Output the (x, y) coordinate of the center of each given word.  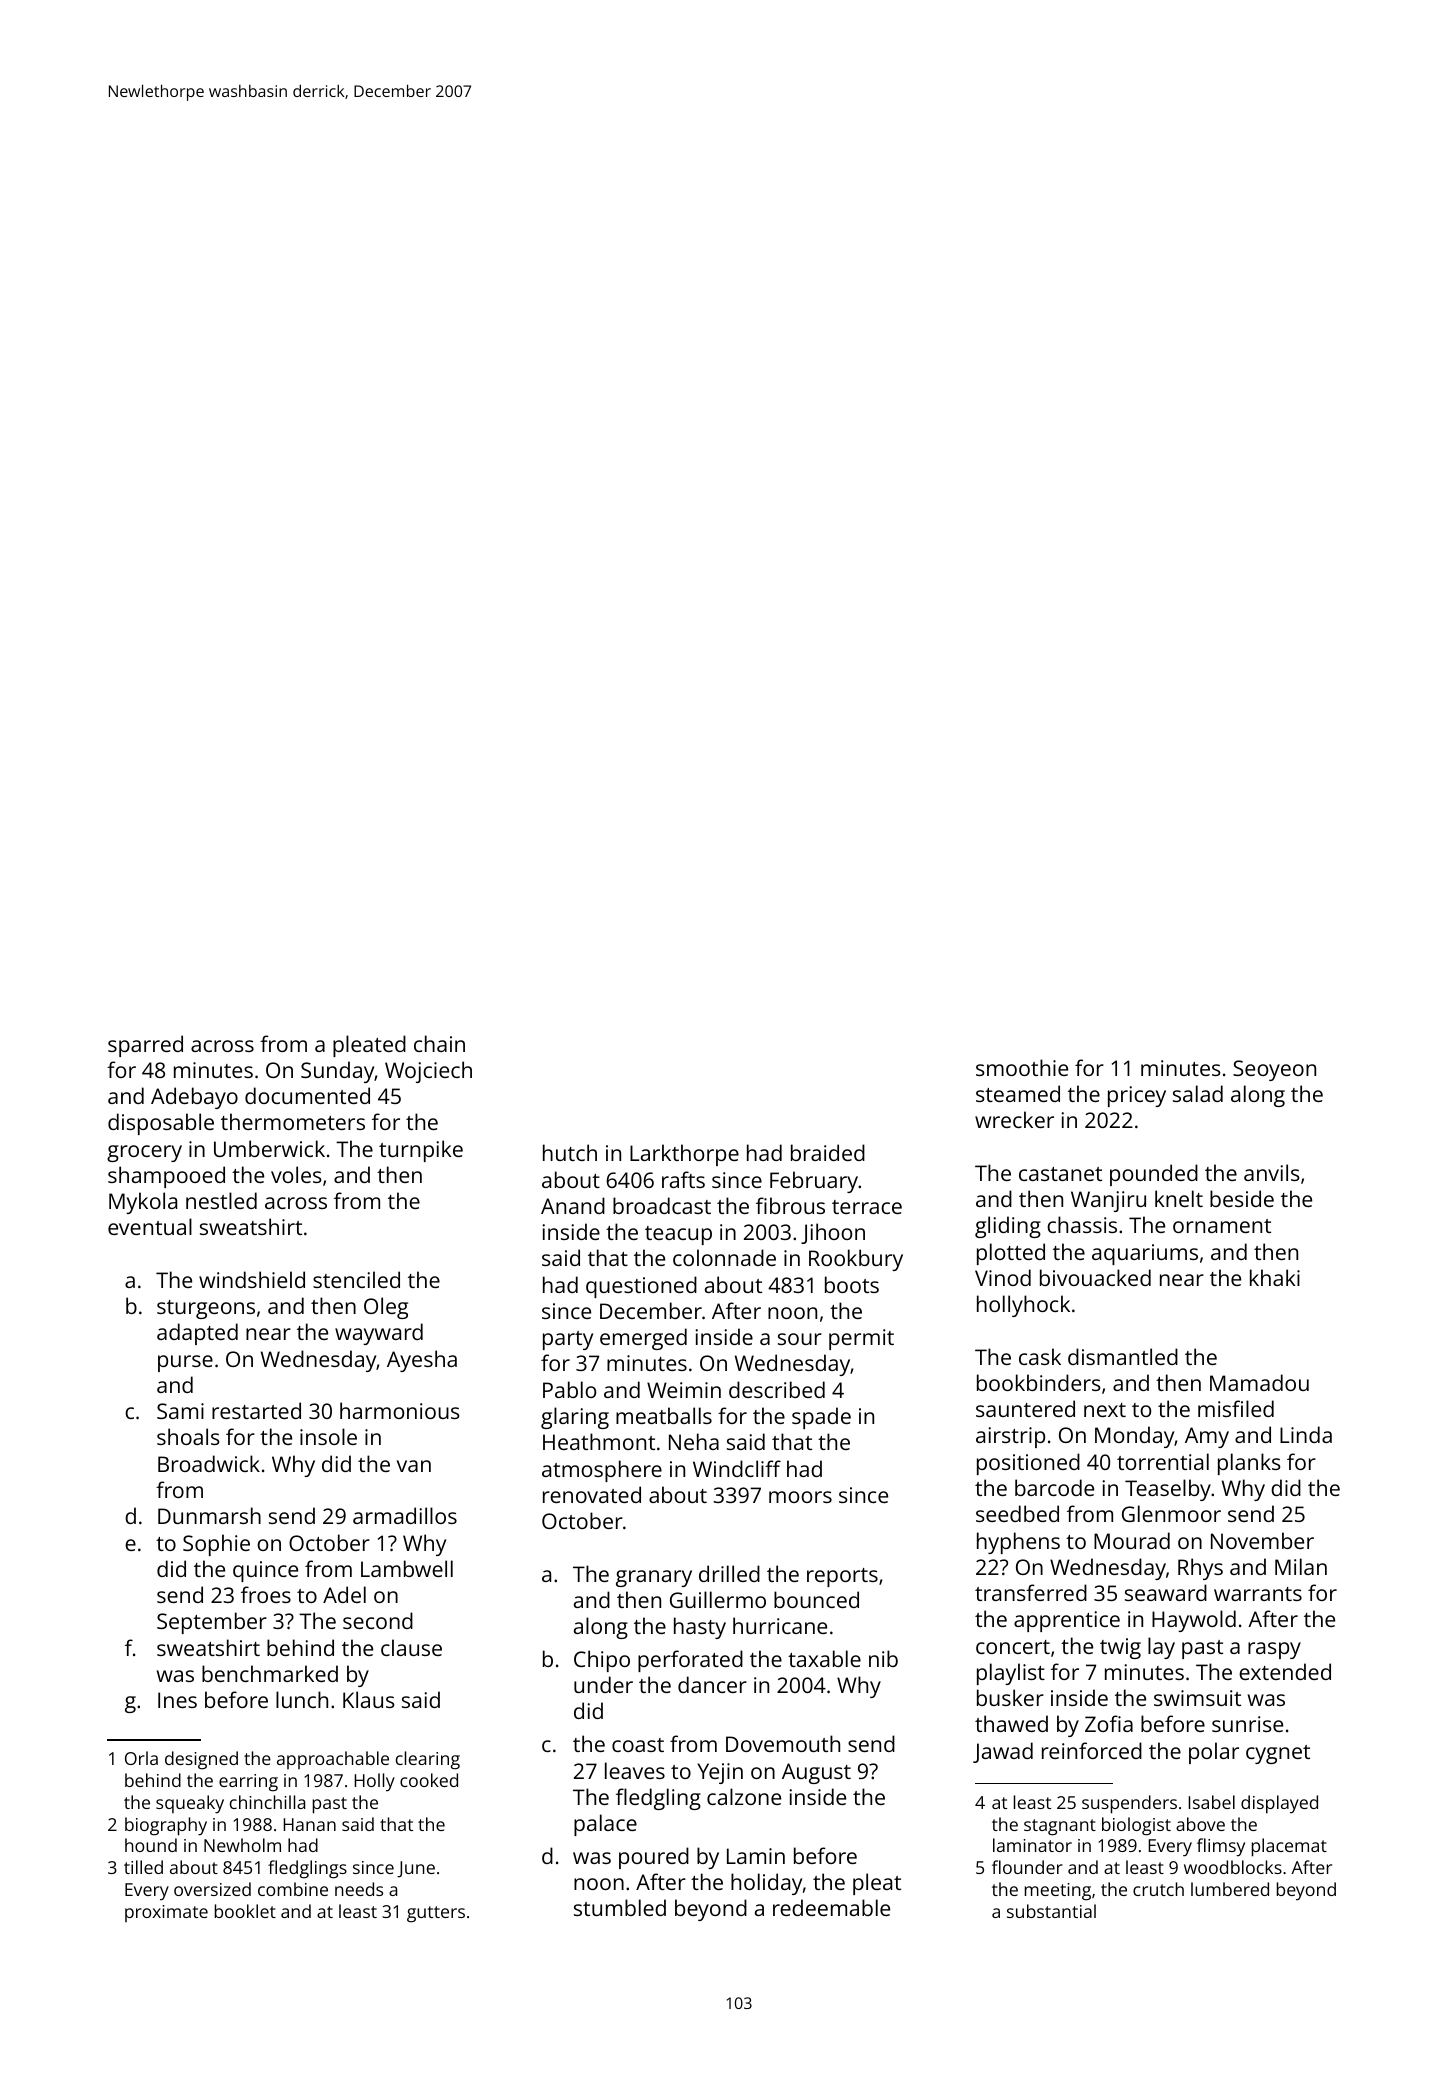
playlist (1011, 1674)
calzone (744, 1796)
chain (439, 1043)
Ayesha (422, 1361)
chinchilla (267, 1802)
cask (1040, 1356)
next (1105, 1410)
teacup (678, 1235)
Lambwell (407, 1568)
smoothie (1022, 1067)
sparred (145, 1046)
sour (800, 1339)
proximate (166, 1913)
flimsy (1221, 1847)
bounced (816, 1599)
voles (296, 1174)
